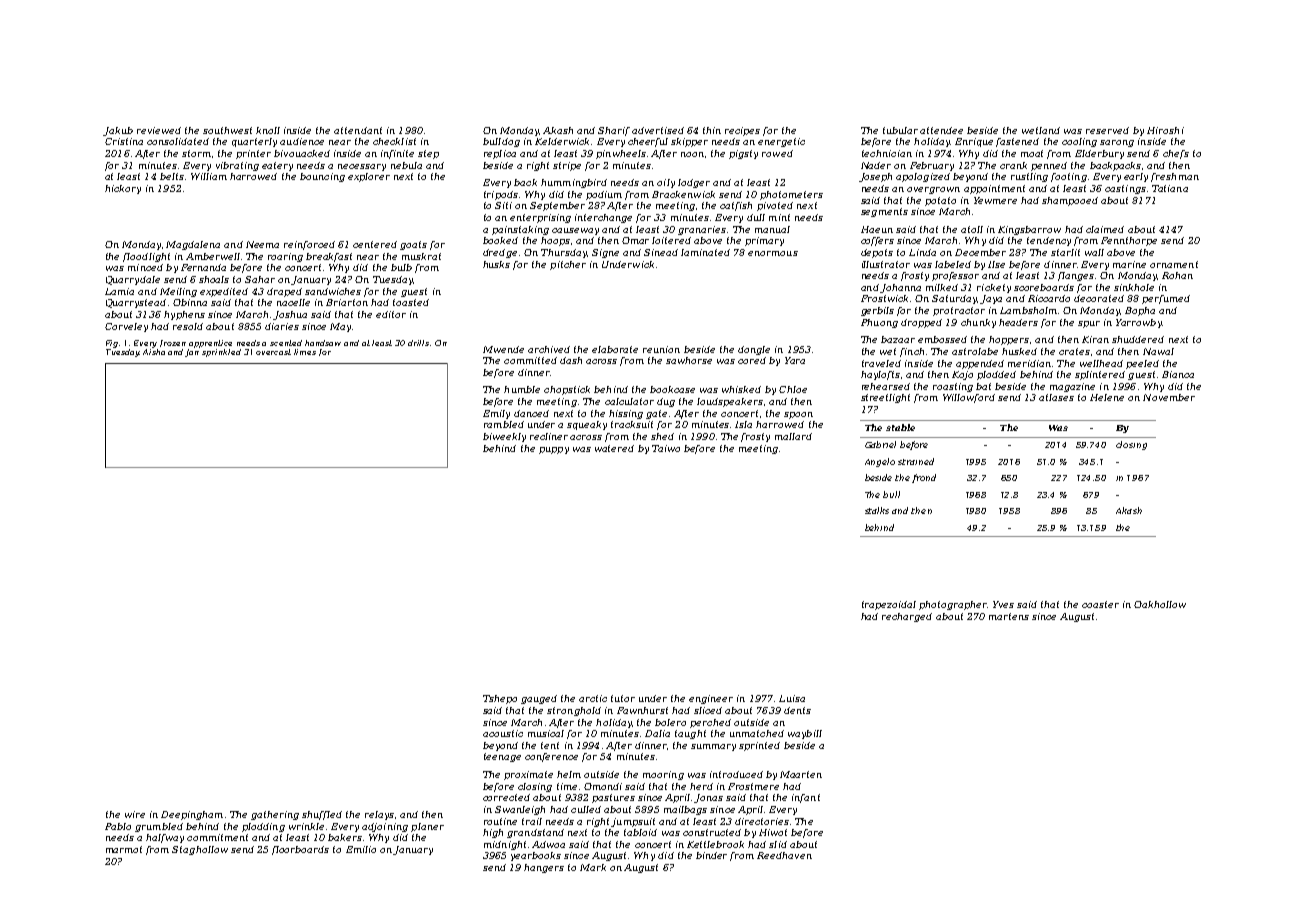  Describe the element at coordinates (136, 303) in the screenshot. I see `Quarrystead` at that location.
